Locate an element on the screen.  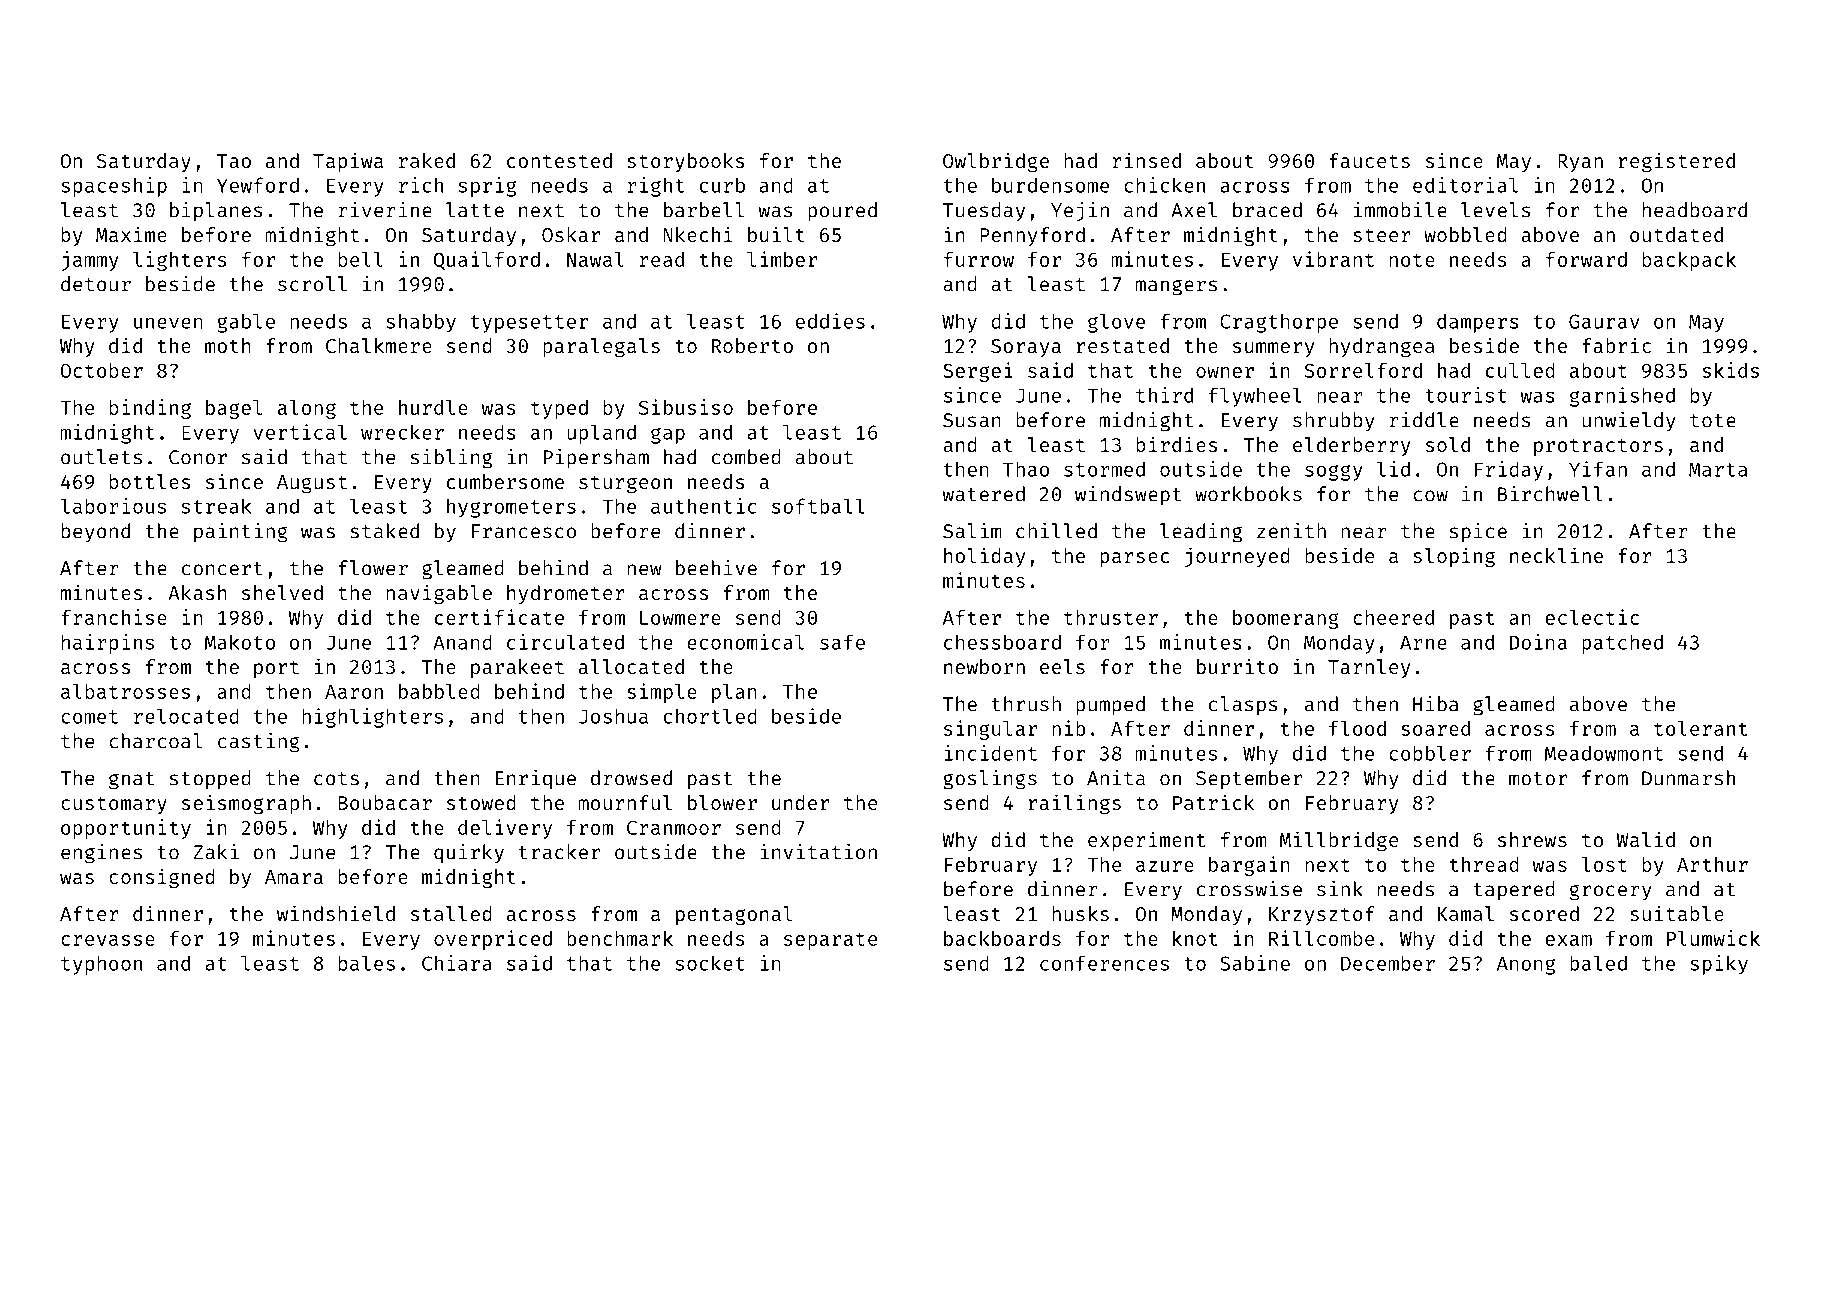
Gaurav is located at coordinates (1604, 321).
